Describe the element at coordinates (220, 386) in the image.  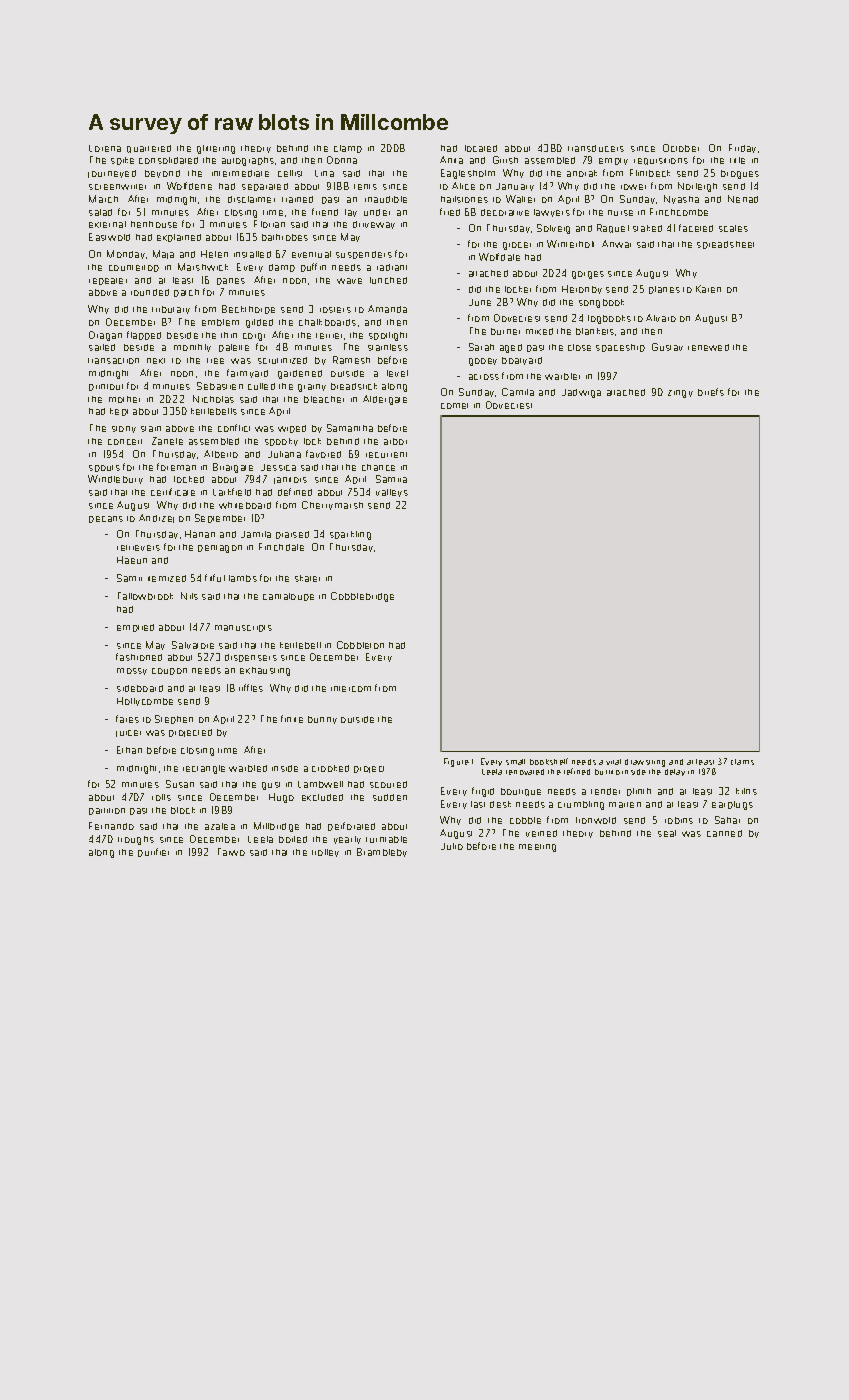
I see `Sebastien` at that location.
